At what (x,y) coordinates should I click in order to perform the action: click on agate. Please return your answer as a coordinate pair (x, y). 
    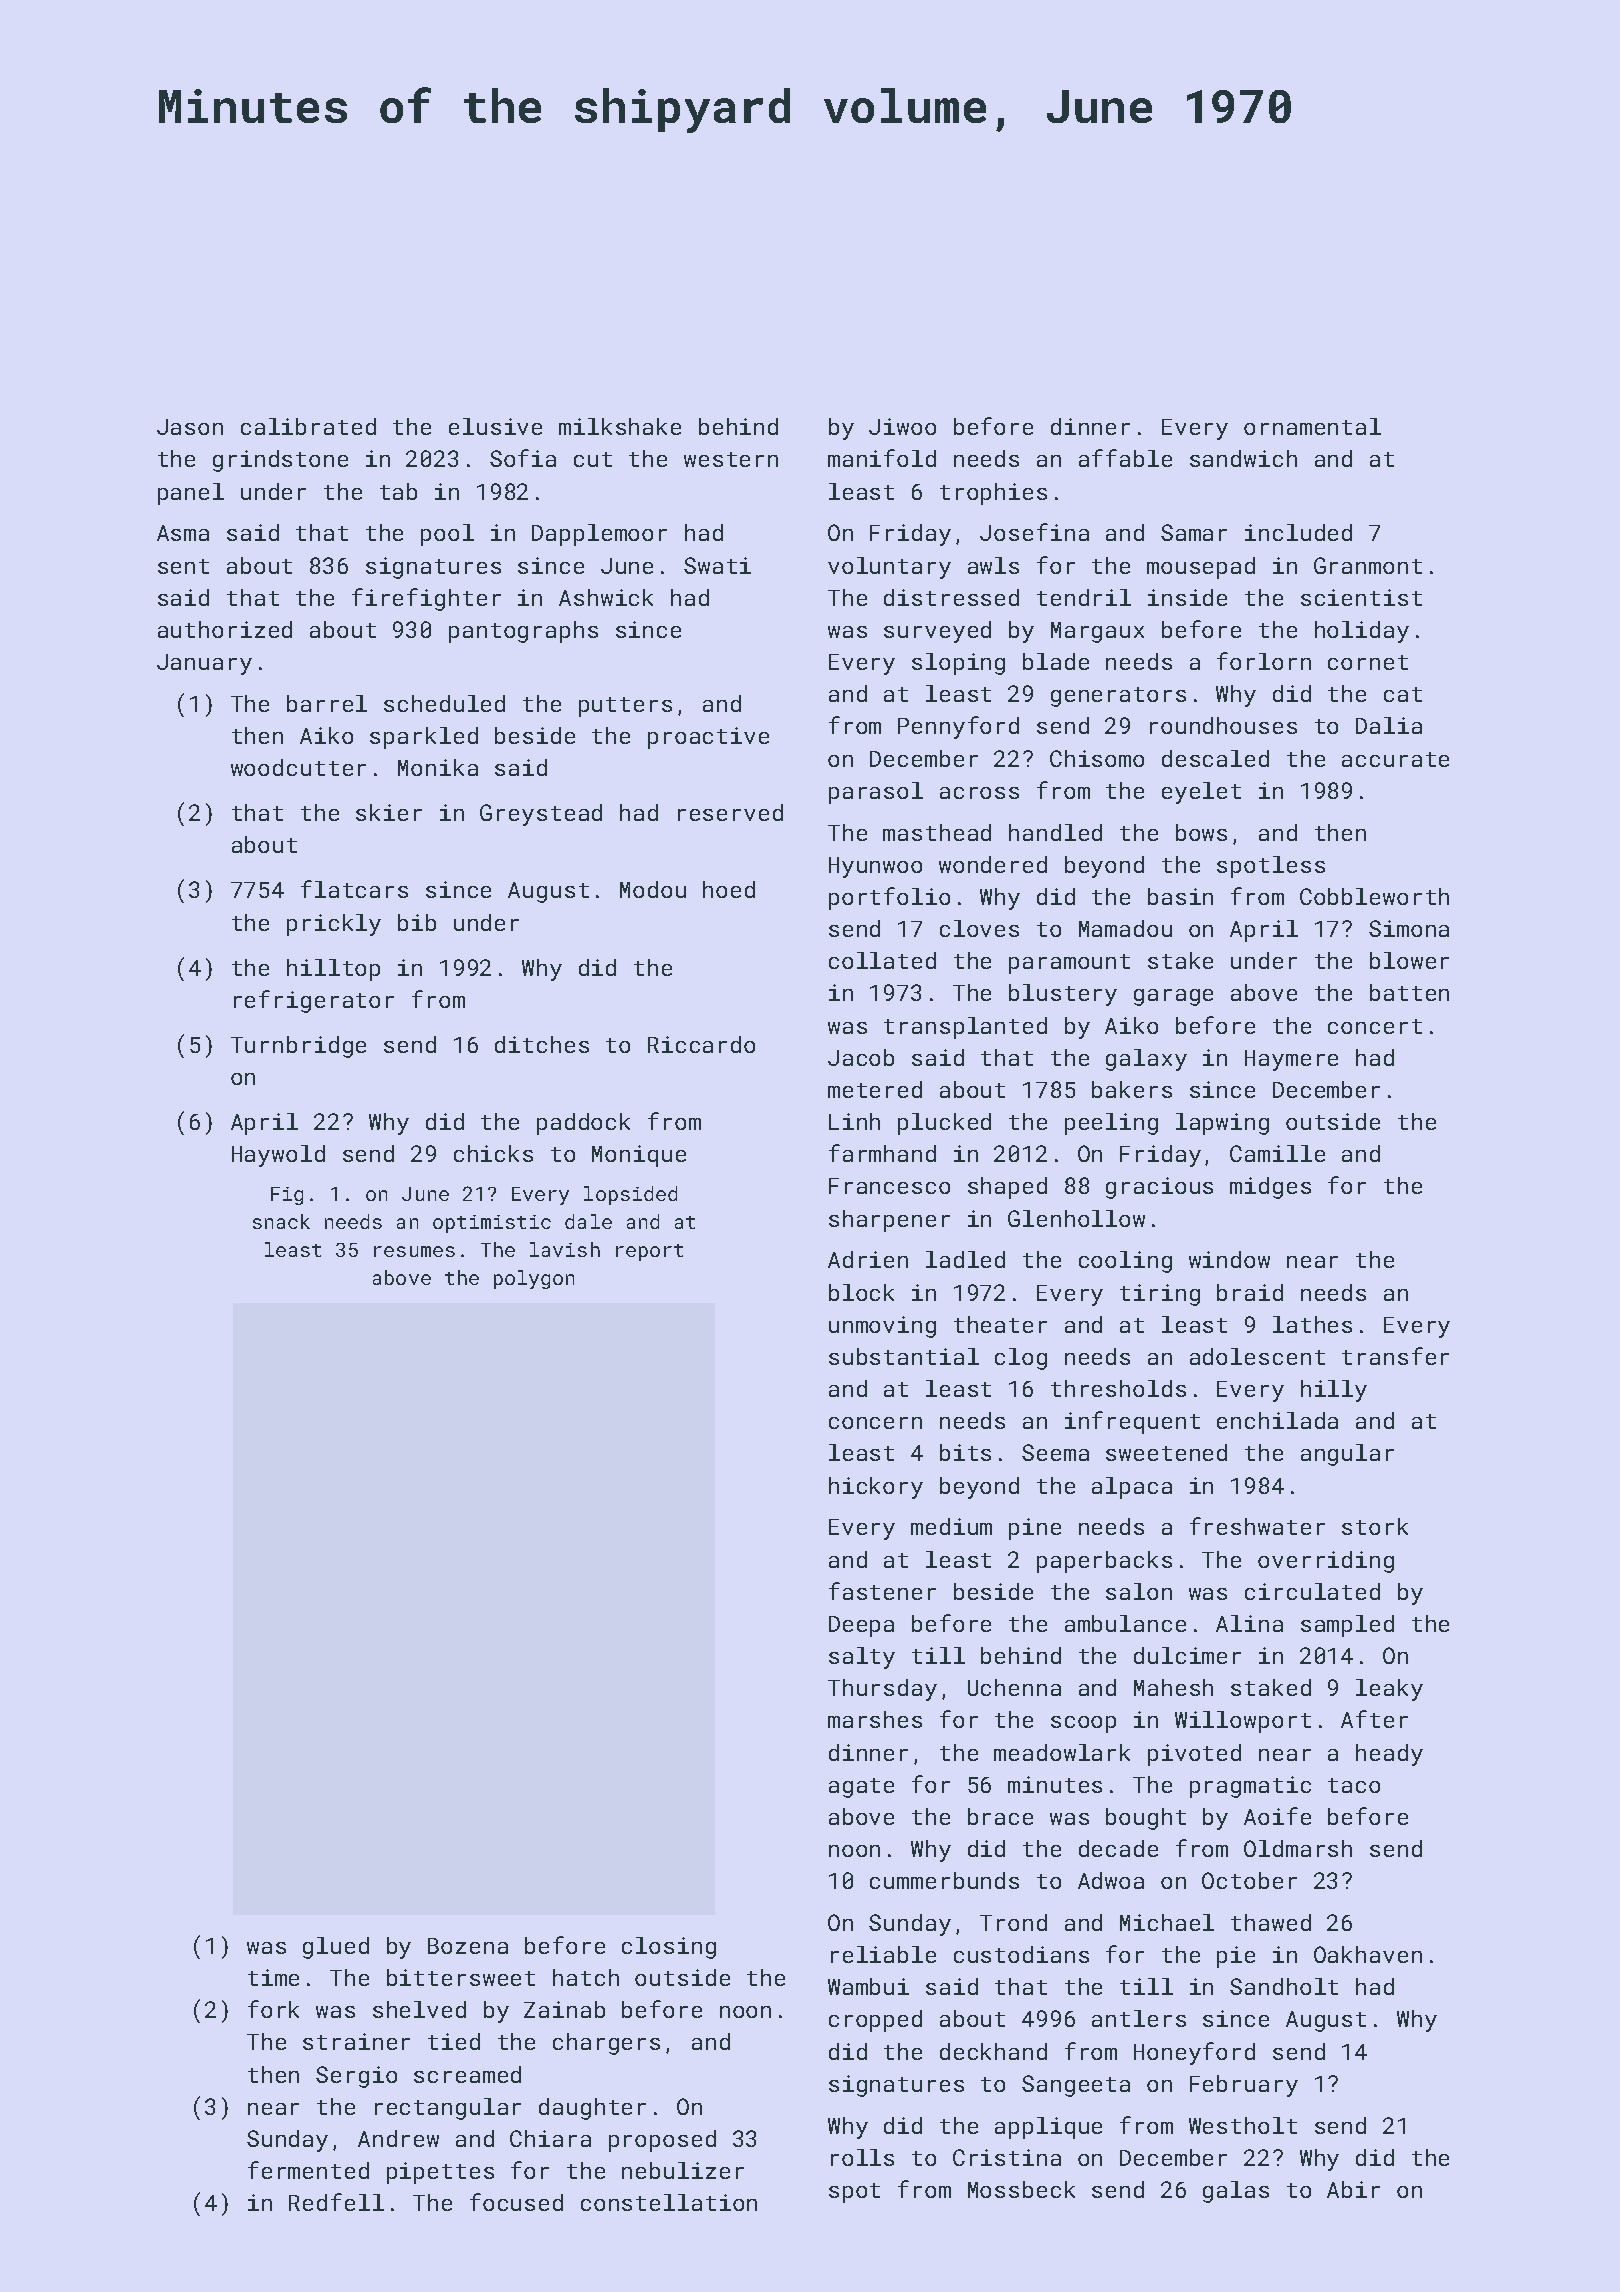
    Looking at the image, I should click on (861, 1788).
